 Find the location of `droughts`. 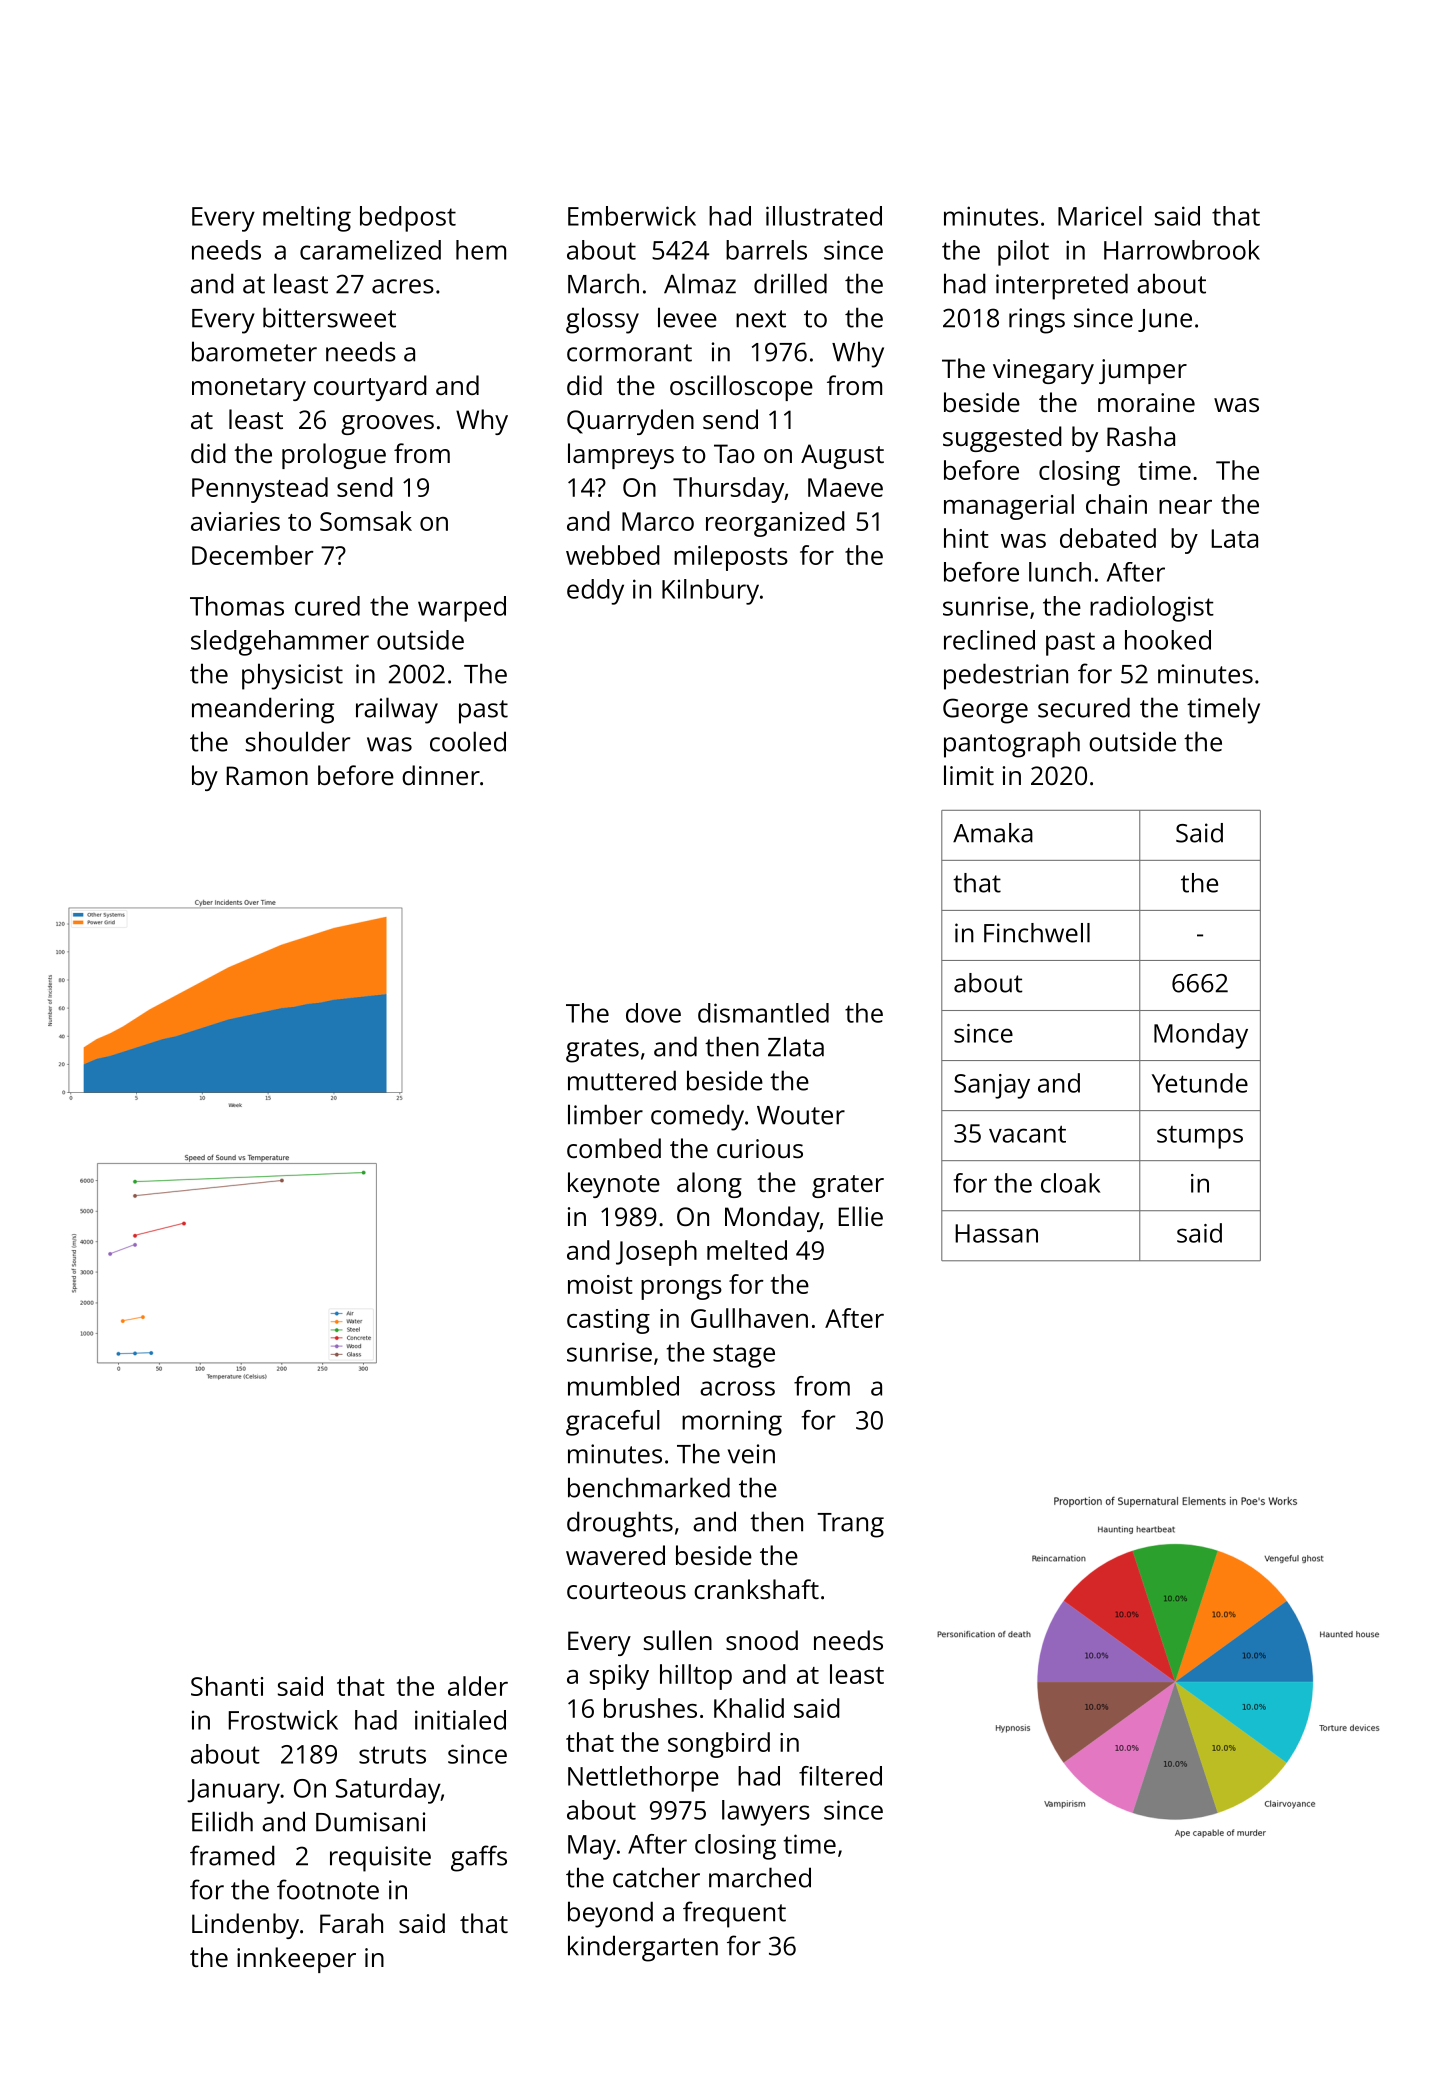

droughts is located at coordinates (620, 1524).
